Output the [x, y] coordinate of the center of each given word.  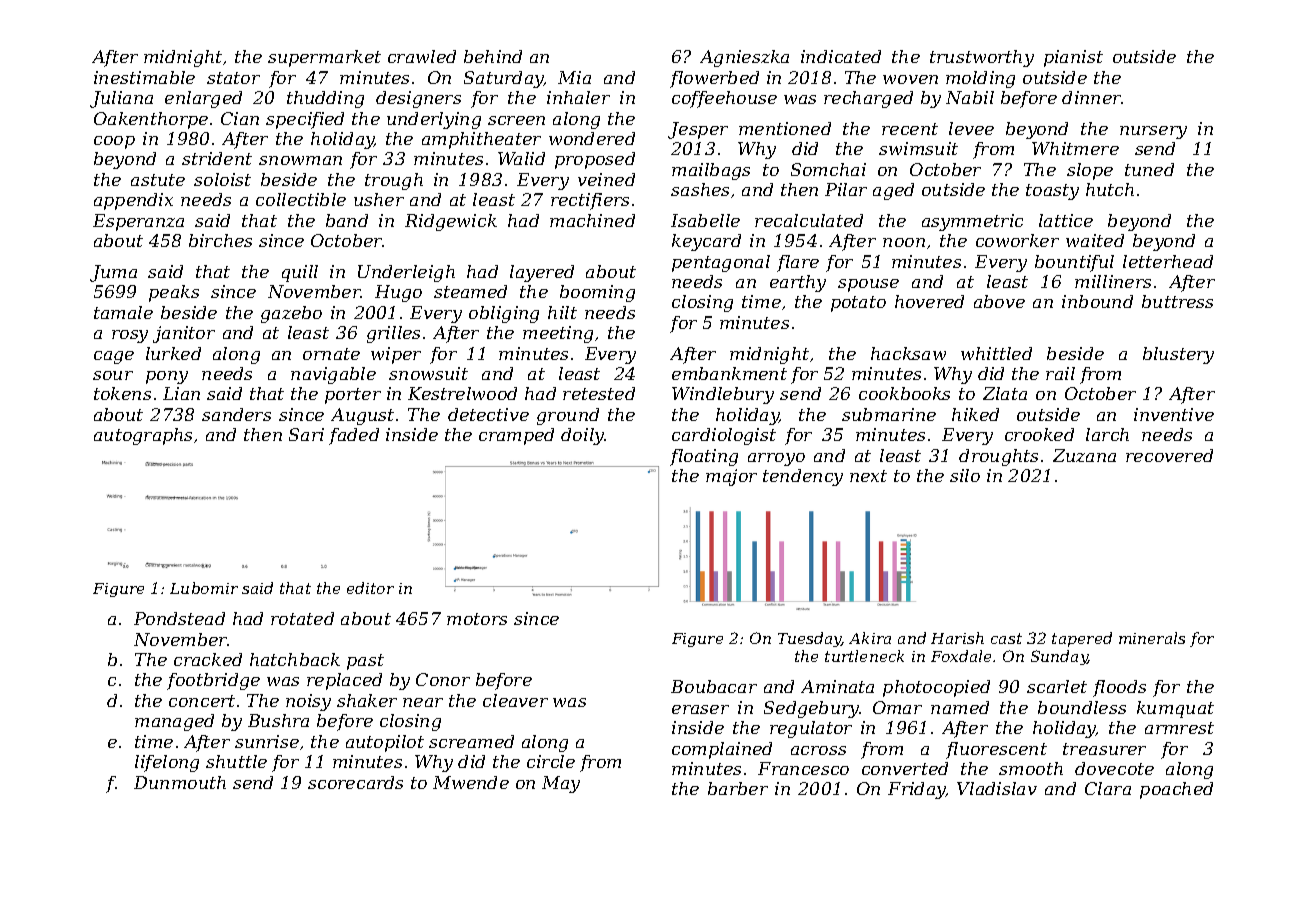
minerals [1152, 638]
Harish [957, 638]
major [731, 477]
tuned [1149, 169]
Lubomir [204, 588]
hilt [562, 312]
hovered [929, 301]
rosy [130, 336]
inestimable [144, 77]
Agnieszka [744, 58]
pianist [1073, 58]
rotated [302, 618]
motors [477, 619]
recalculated [809, 220]
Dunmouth [180, 782]
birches [220, 240]
